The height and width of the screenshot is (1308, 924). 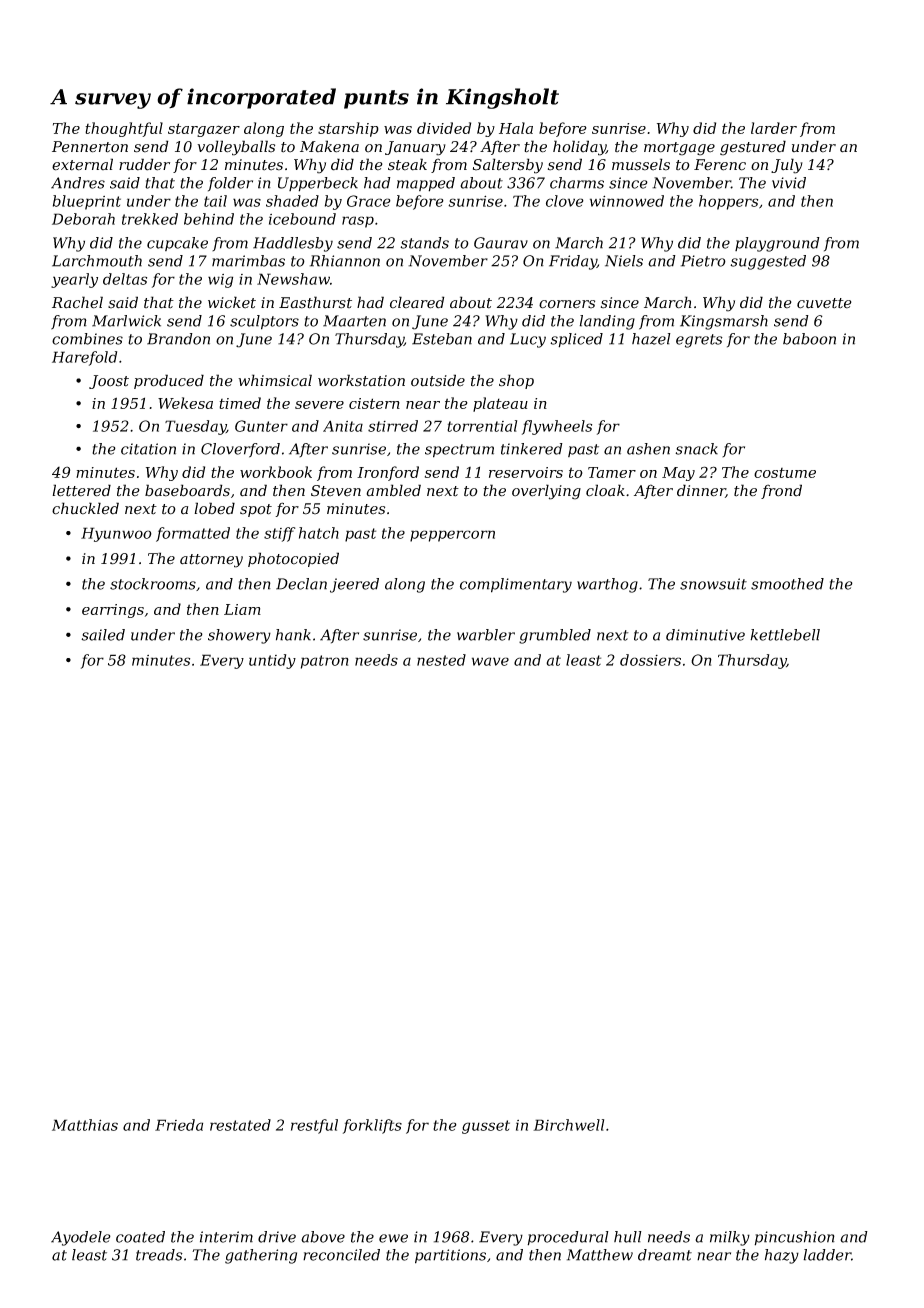 I want to click on Declan, so click(x=301, y=584).
